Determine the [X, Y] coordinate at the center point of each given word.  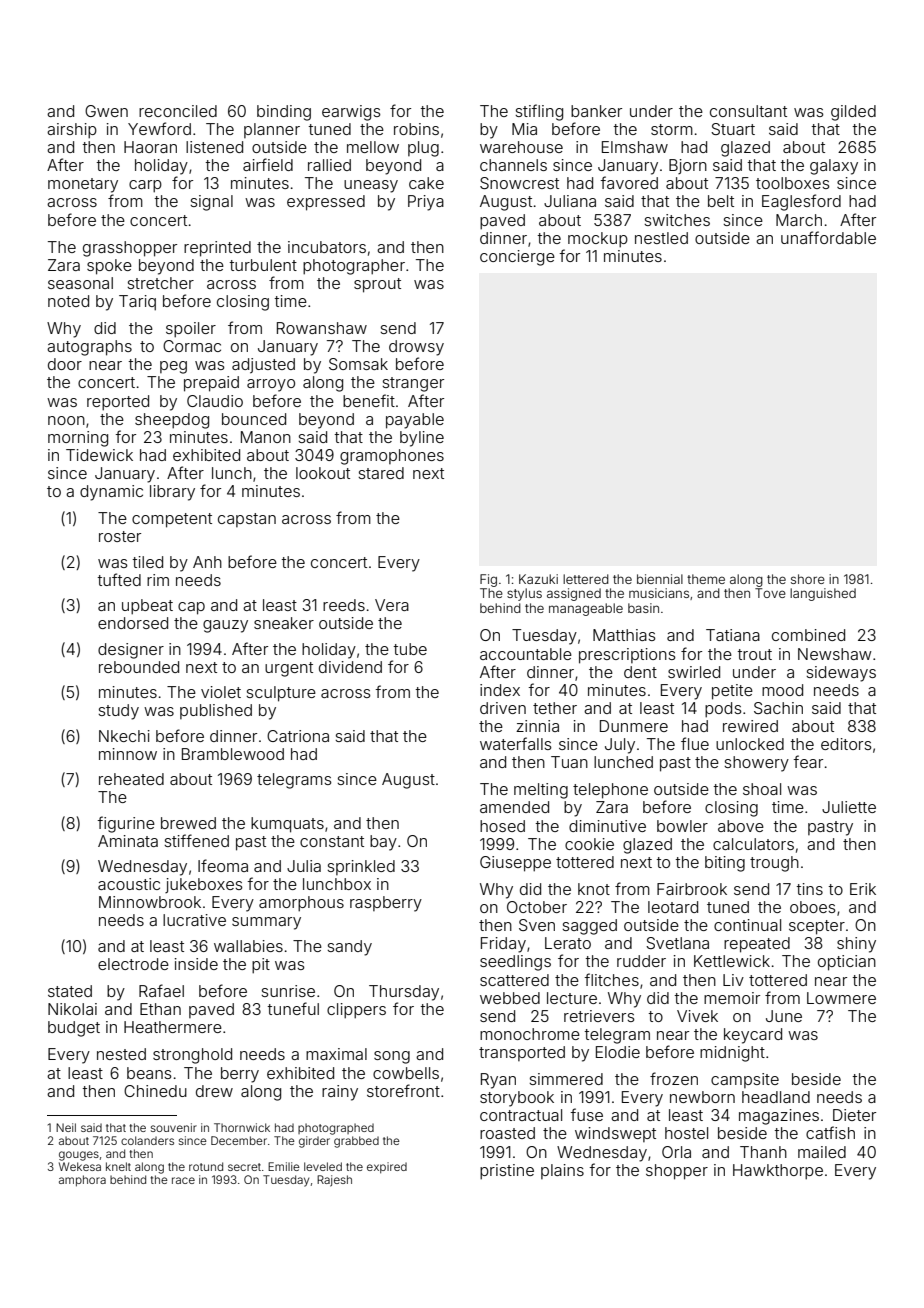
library [172, 493]
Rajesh [334, 1181]
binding [284, 113]
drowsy [416, 348]
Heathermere [173, 1027]
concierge [517, 258]
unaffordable [828, 237]
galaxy [834, 167]
